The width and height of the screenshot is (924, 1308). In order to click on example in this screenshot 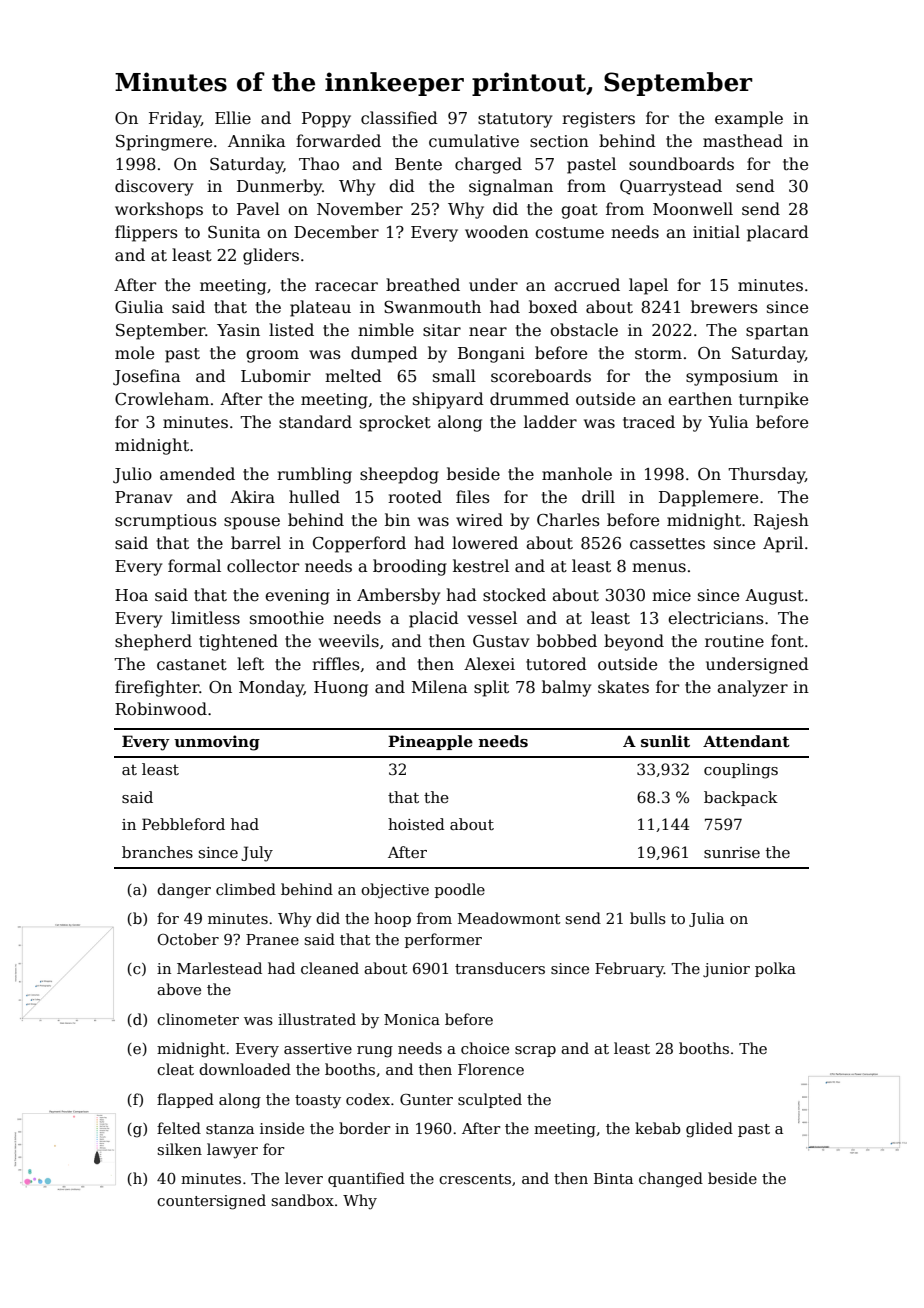, I will do `click(749, 119)`.
